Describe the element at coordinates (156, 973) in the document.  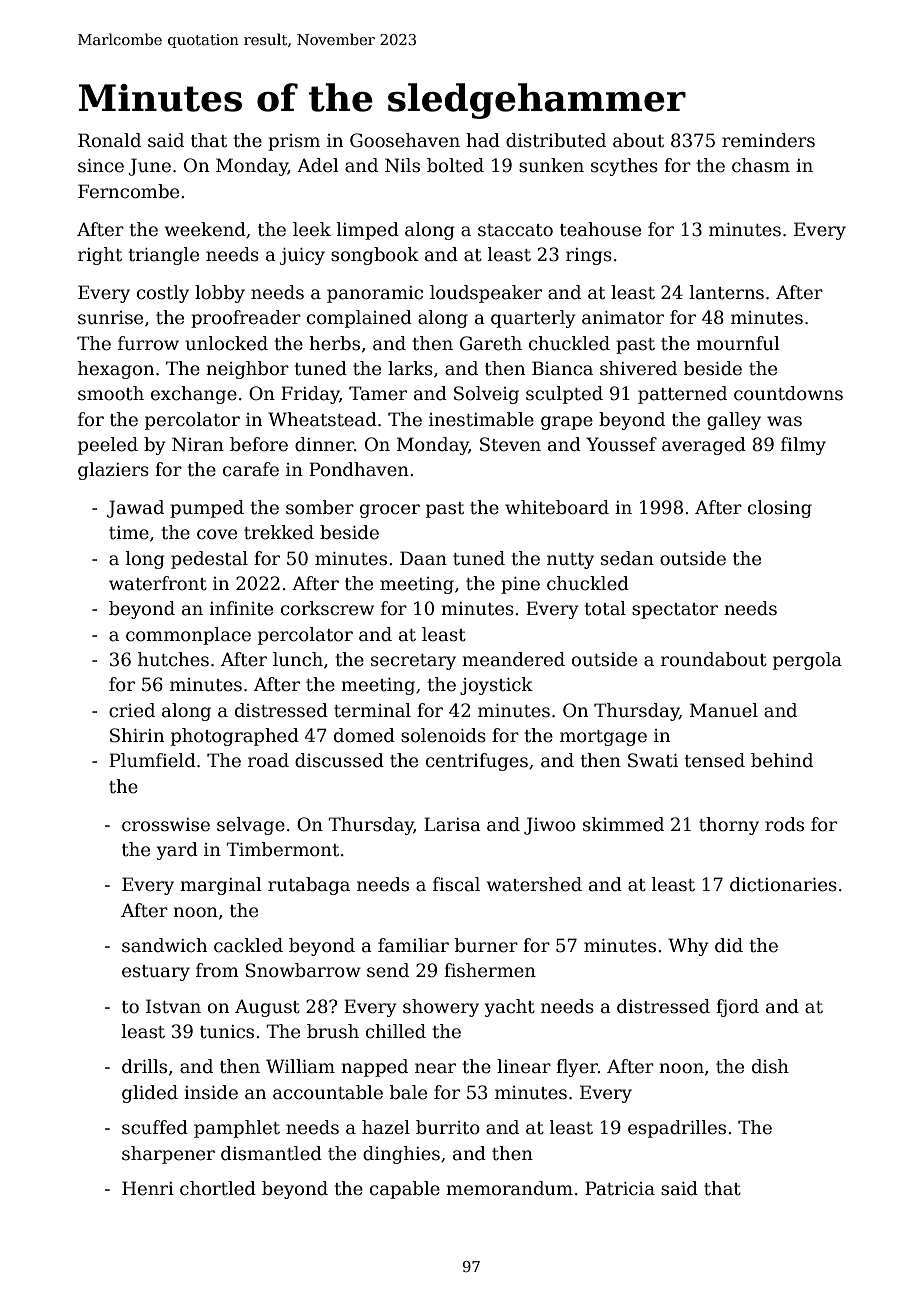
I see `estuary` at that location.
